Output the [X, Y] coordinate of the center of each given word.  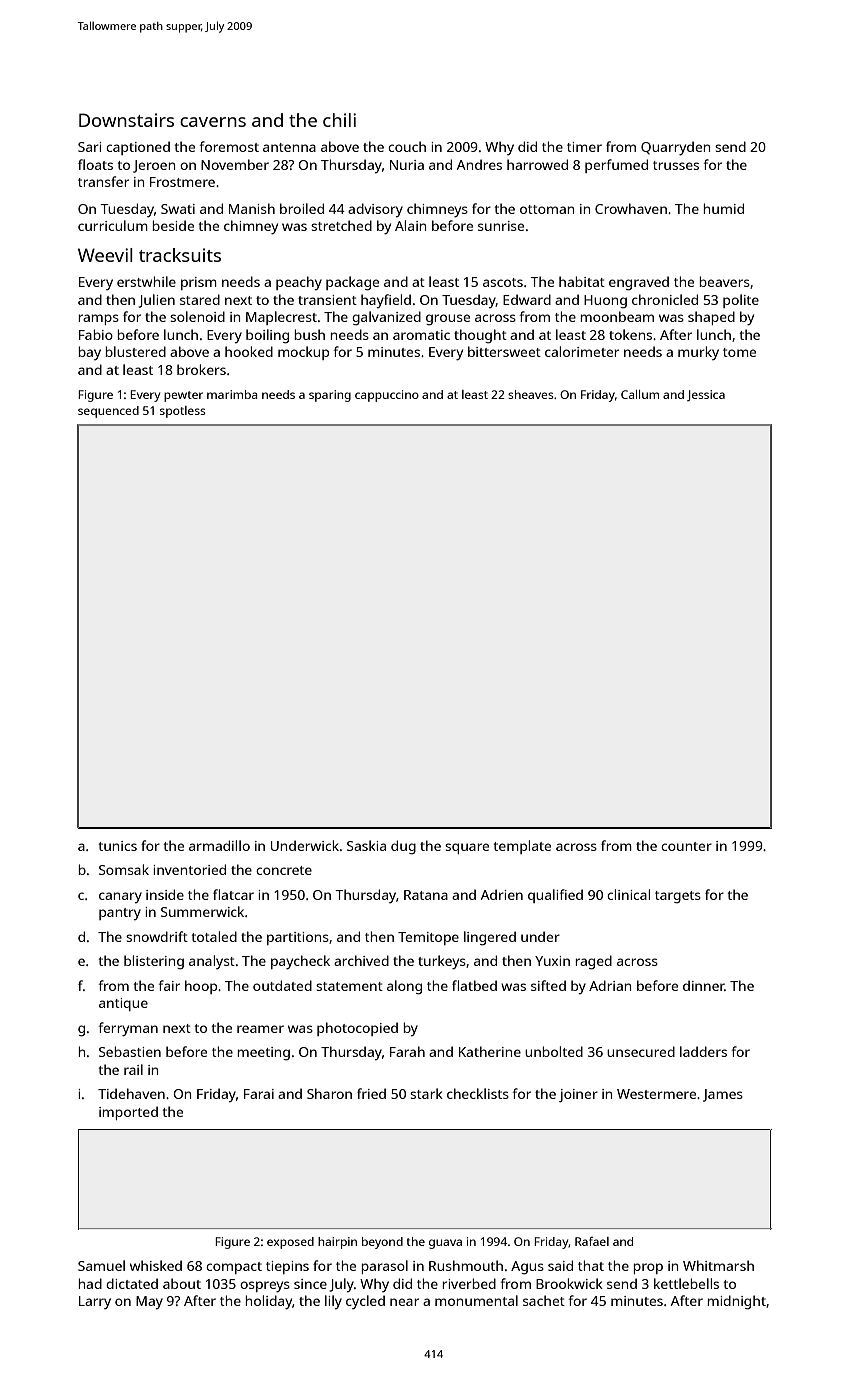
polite [741, 301]
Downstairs [126, 120]
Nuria [407, 165]
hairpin [337, 1243]
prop [648, 1268]
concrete [284, 870]
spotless [183, 412]
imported [128, 1113]
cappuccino [387, 396]
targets [678, 897]
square [467, 848]
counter [686, 846]
